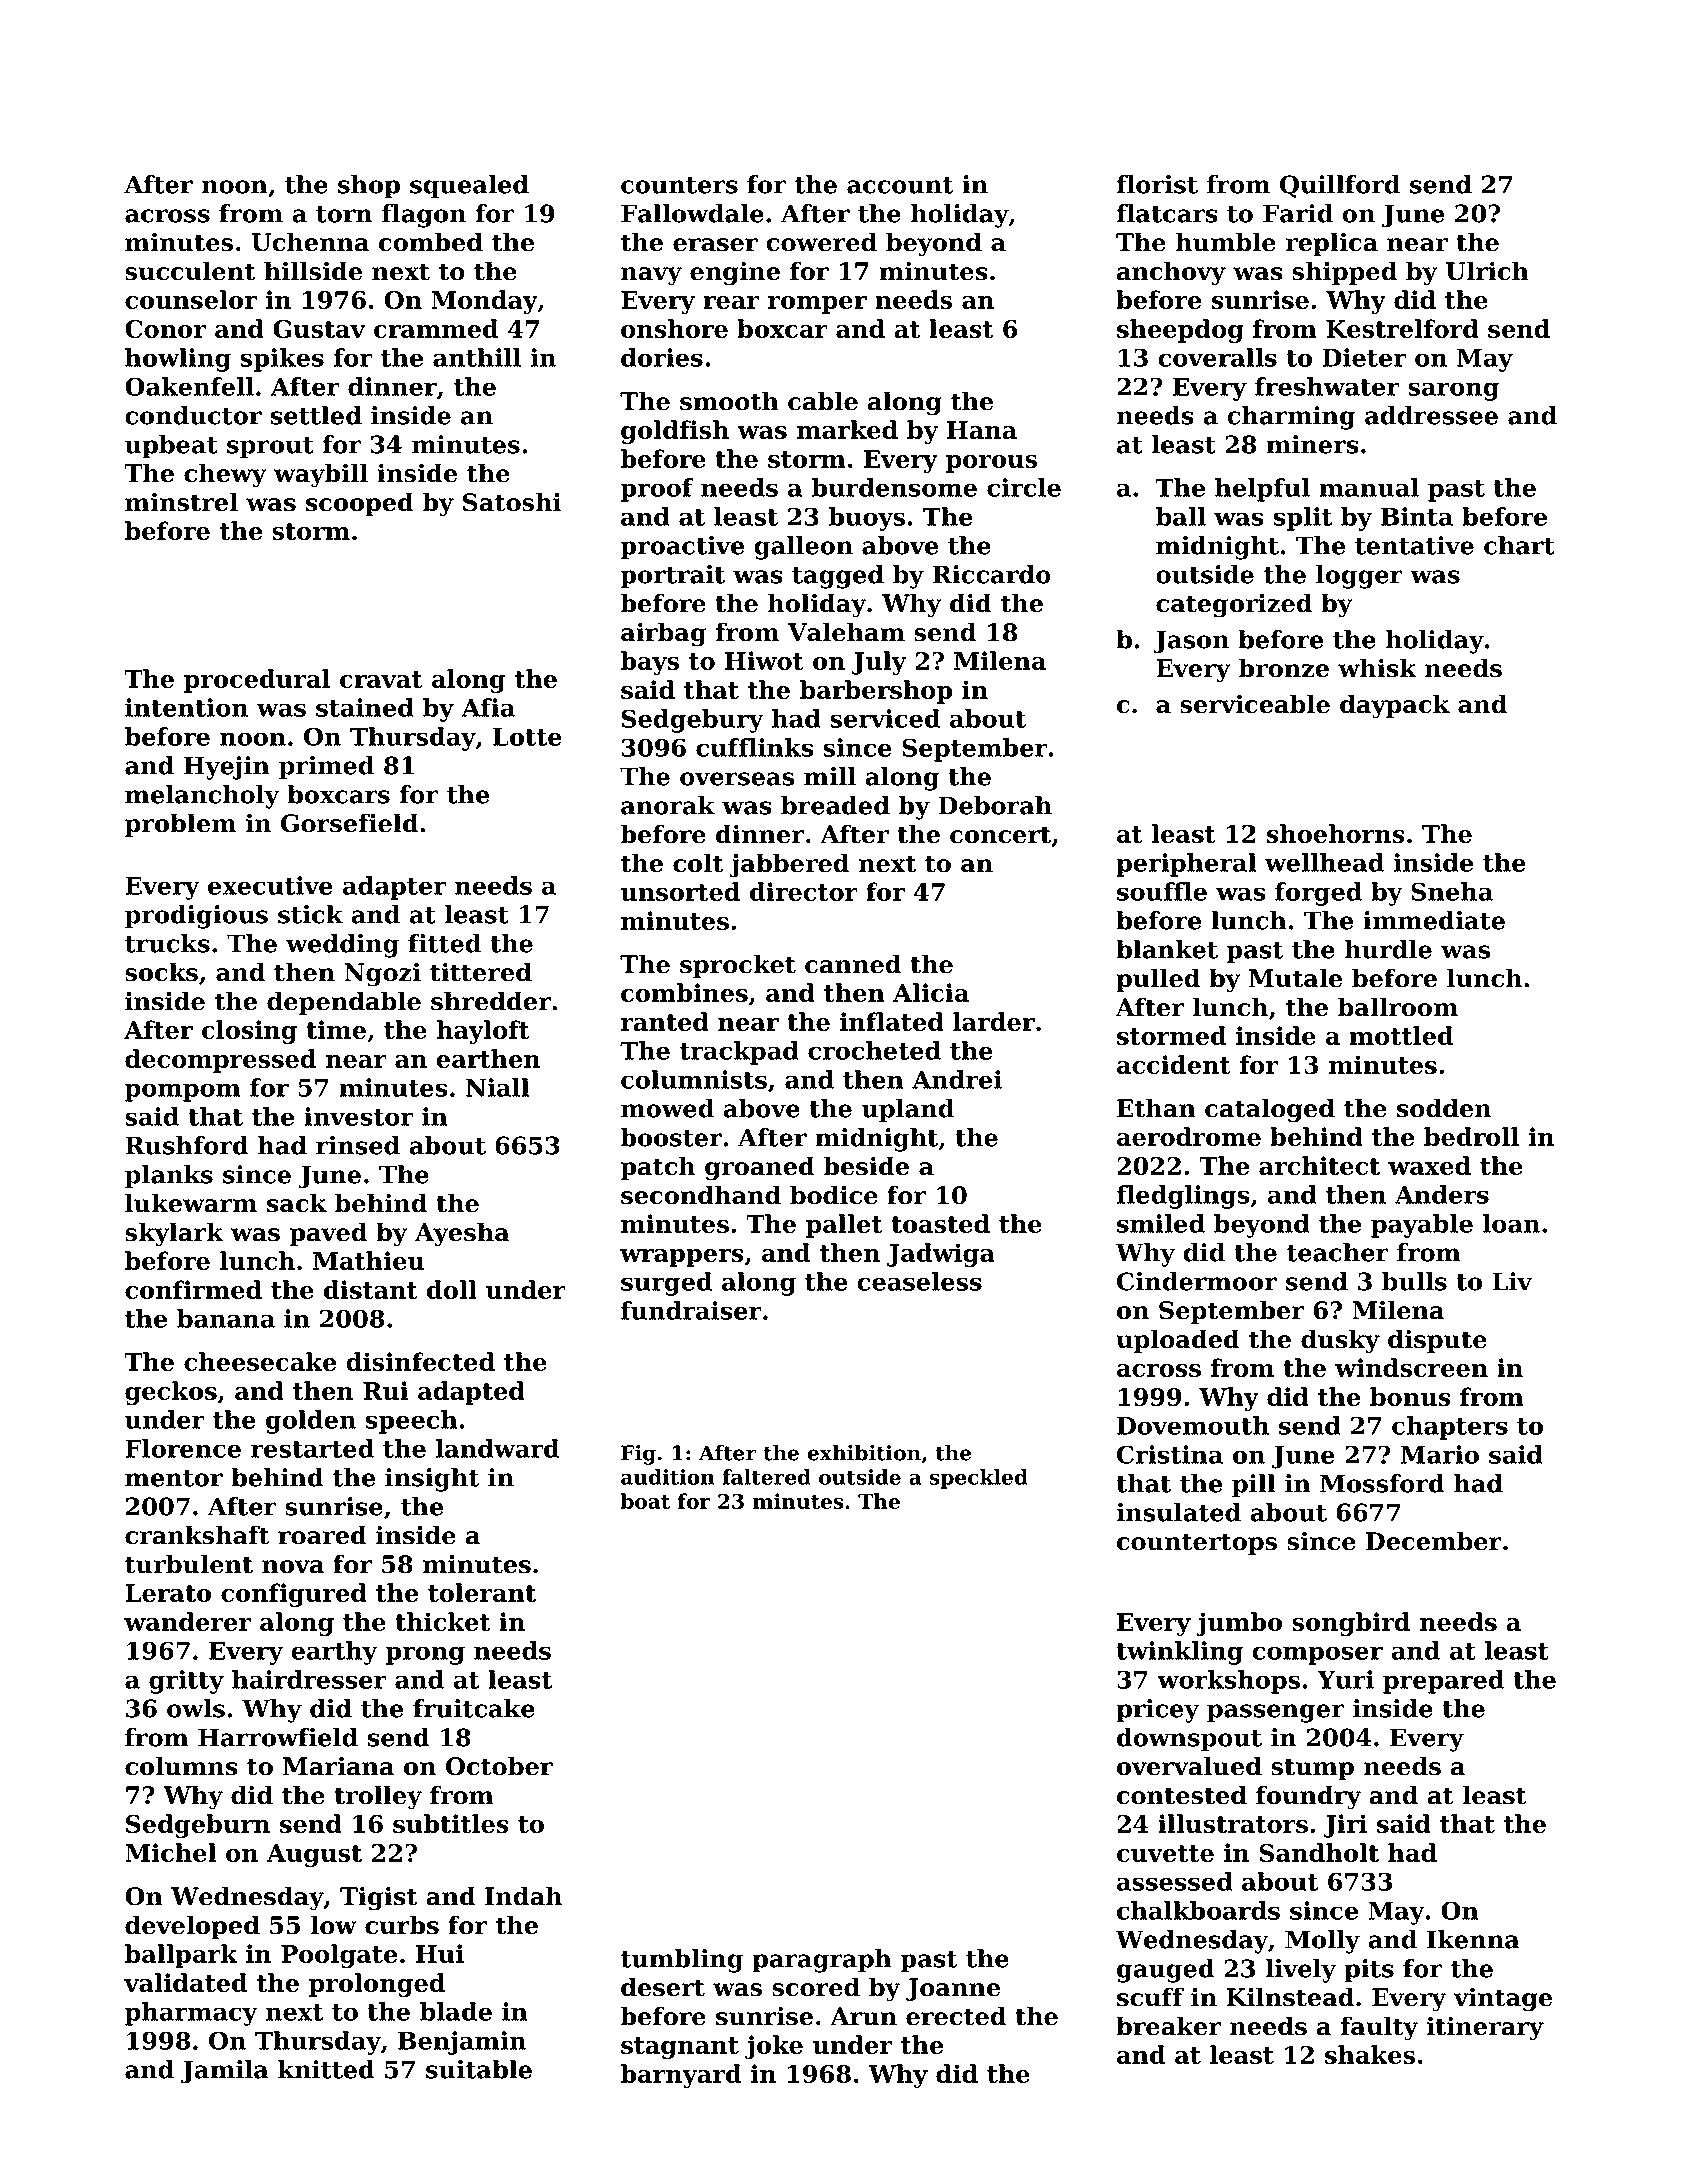 The width and height of the screenshot is (1683, 2178). I want to click on suitable, so click(479, 2069).
